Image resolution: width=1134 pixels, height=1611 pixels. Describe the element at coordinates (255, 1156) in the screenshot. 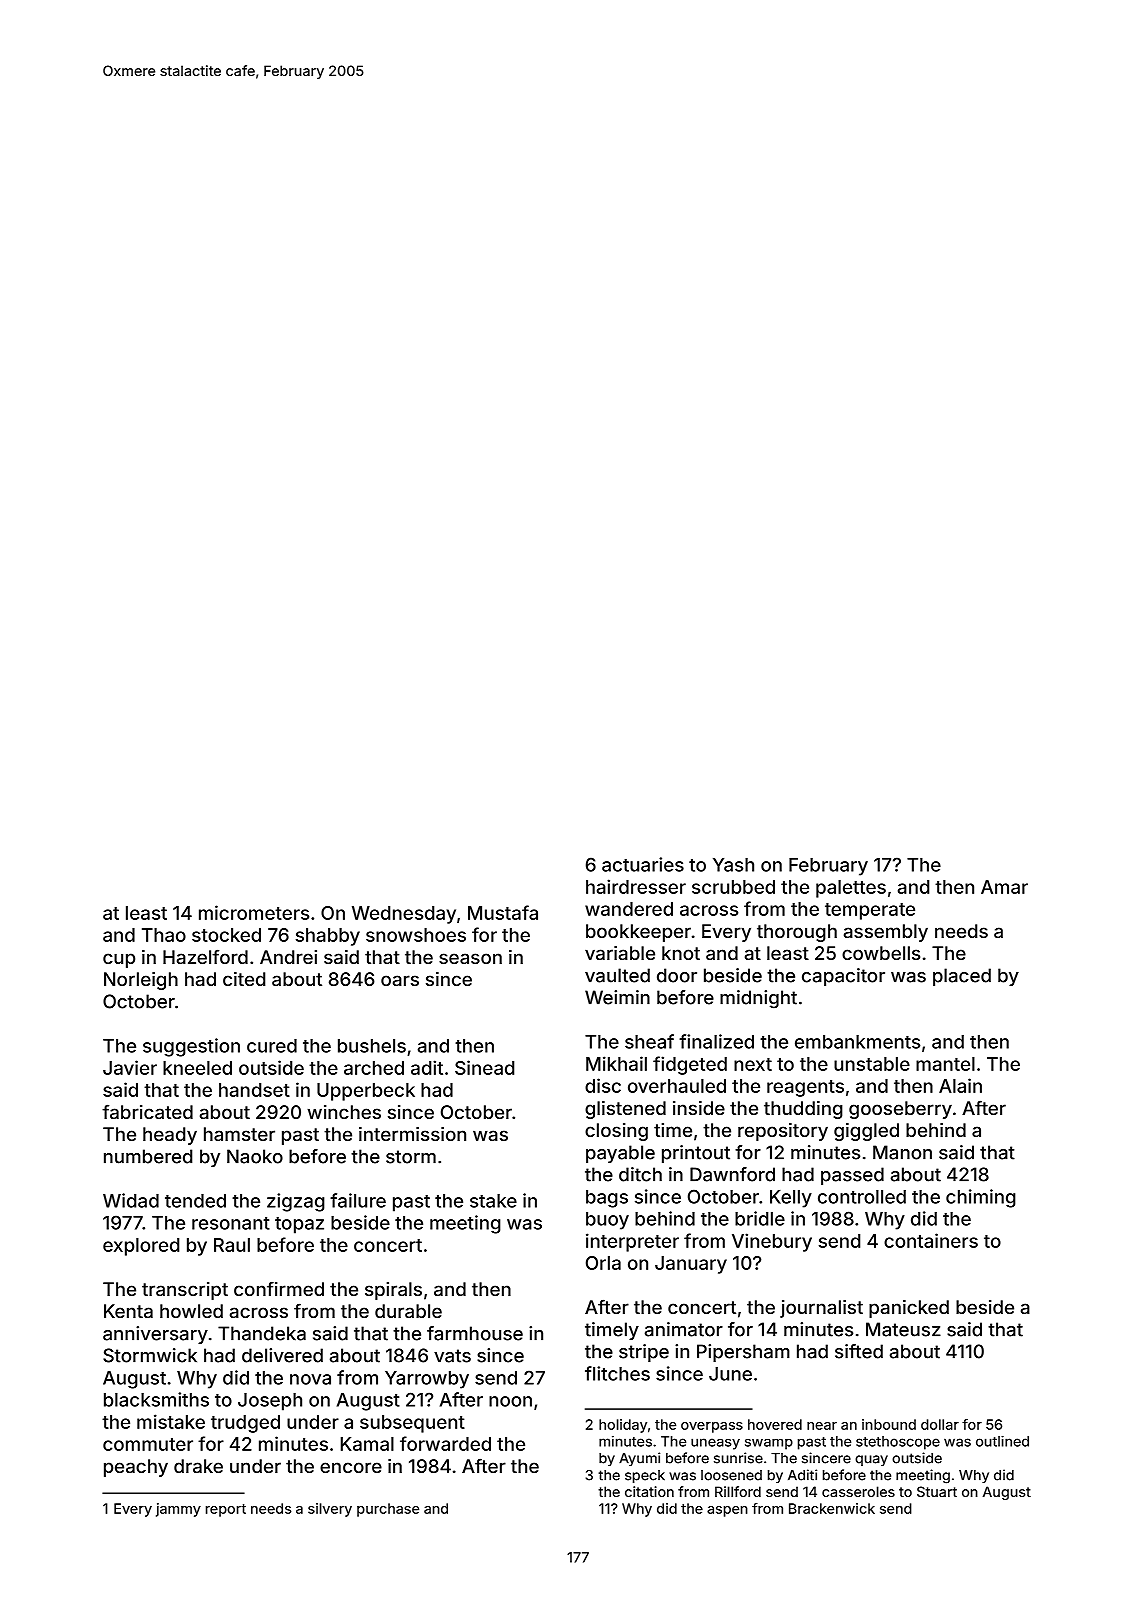

I see `Naoko` at that location.
